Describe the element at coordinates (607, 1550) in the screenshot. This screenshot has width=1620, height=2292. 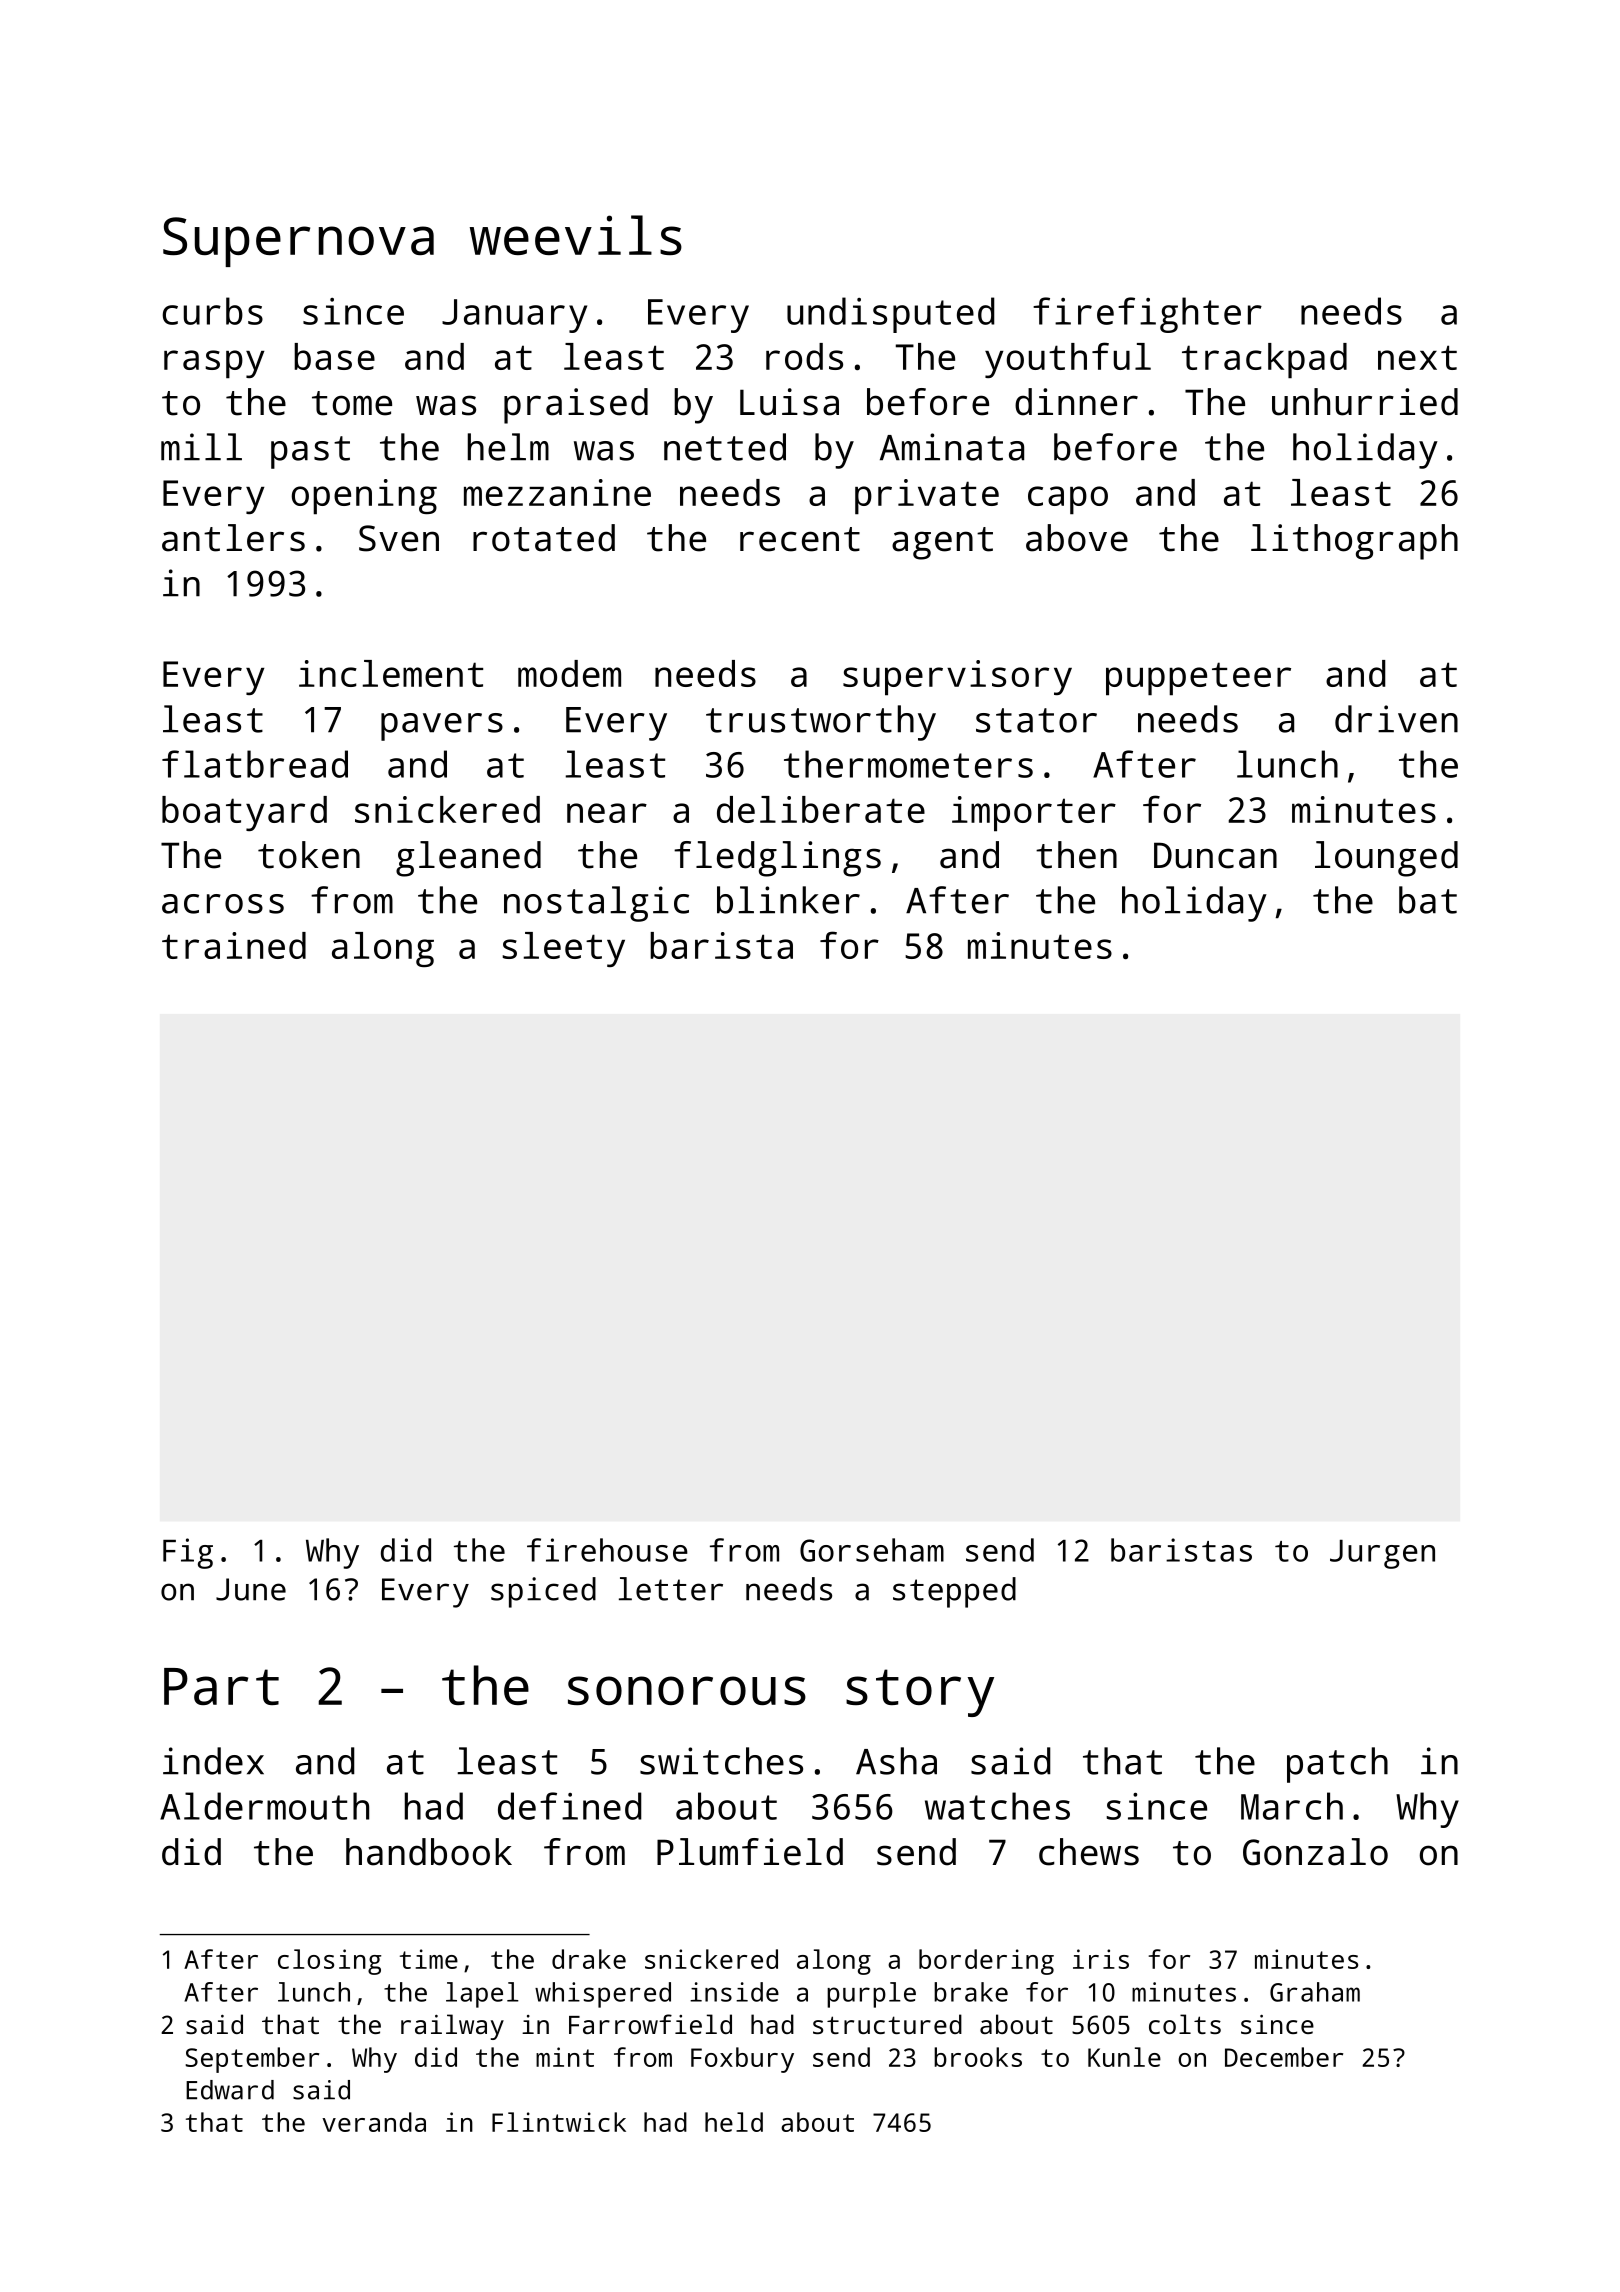
I see `firehouse` at that location.
